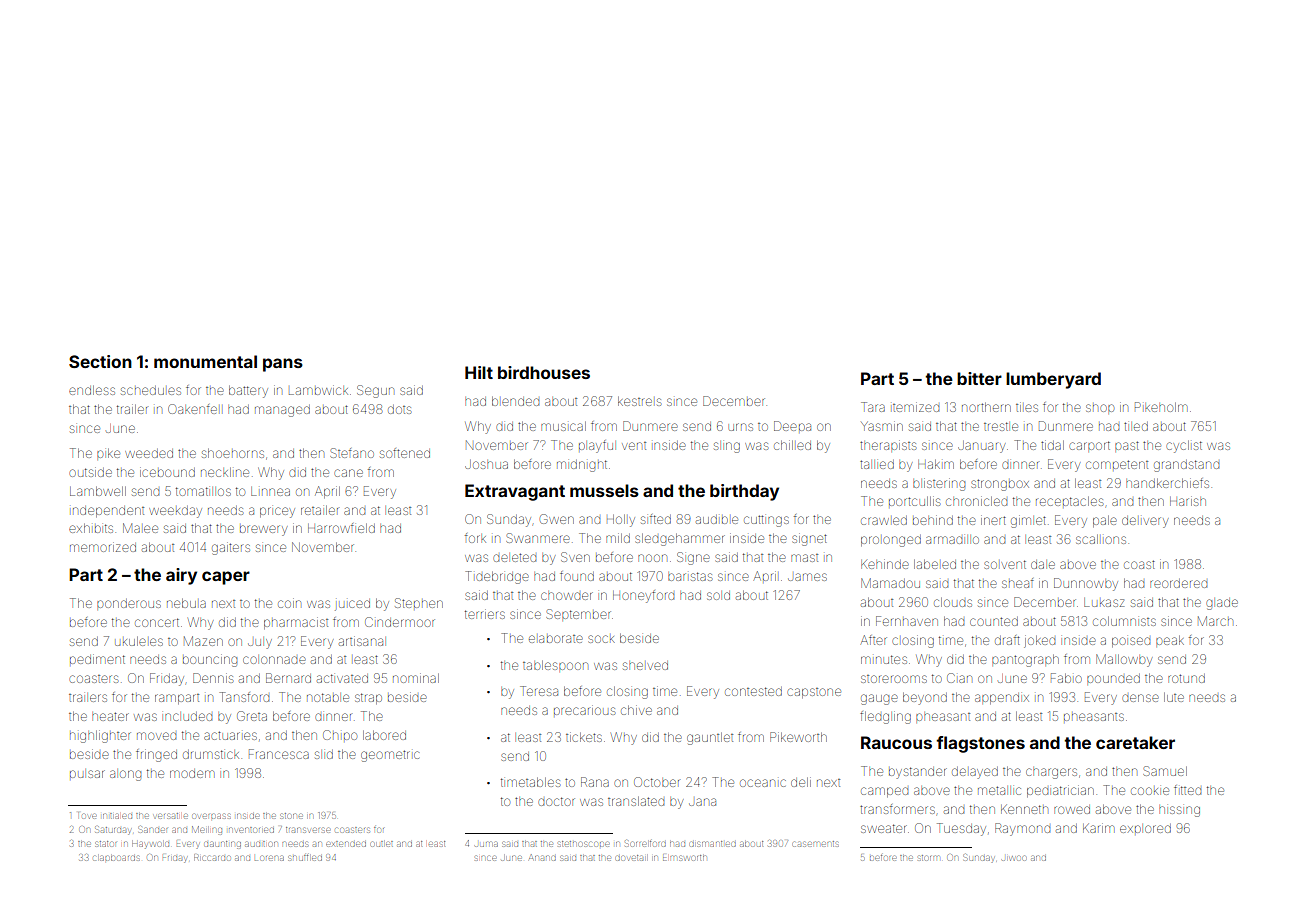 Image resolution: width=1308 pixels, height=924 pixels. I want to click on blistering, so click(939, 484).
